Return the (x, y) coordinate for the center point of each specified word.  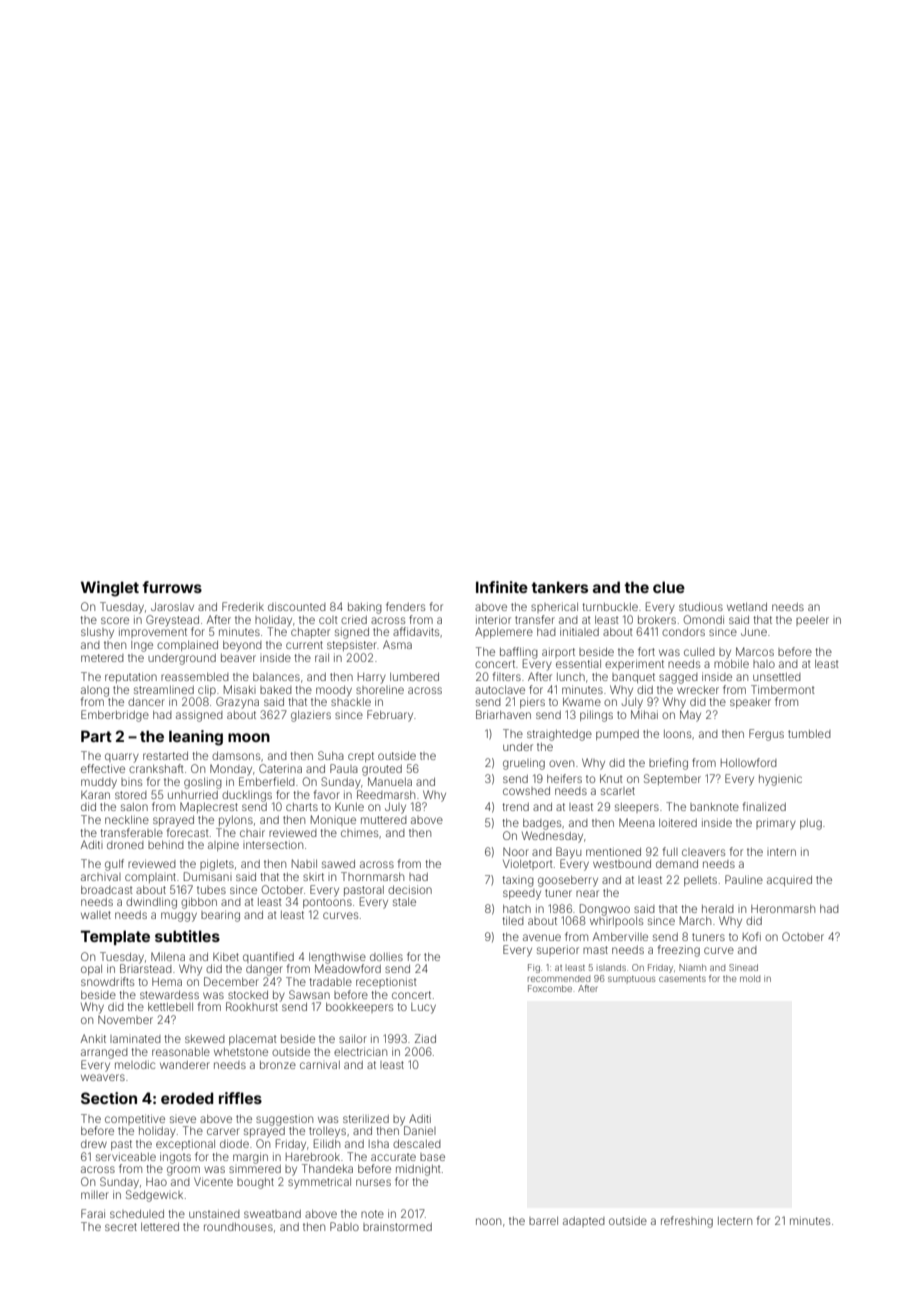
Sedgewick (154, 1196)
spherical (554, 607)
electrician (360, 1051)
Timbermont (783, 689)
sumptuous (631, 980)
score (115, 620)
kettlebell (170, 1007)
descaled (417, 1144)
